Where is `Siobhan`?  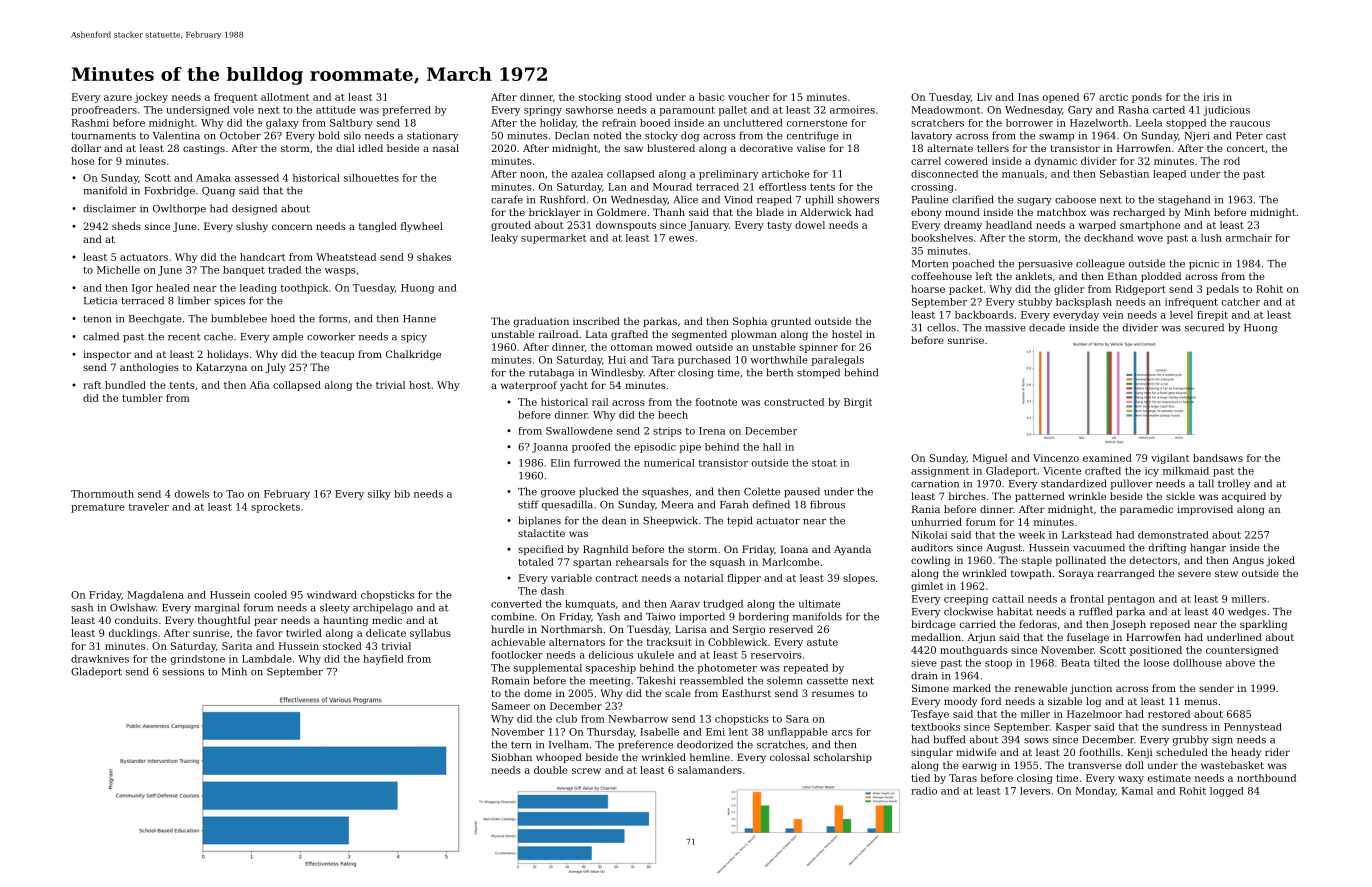 Siobhan is located at coordinates (512, 757).
